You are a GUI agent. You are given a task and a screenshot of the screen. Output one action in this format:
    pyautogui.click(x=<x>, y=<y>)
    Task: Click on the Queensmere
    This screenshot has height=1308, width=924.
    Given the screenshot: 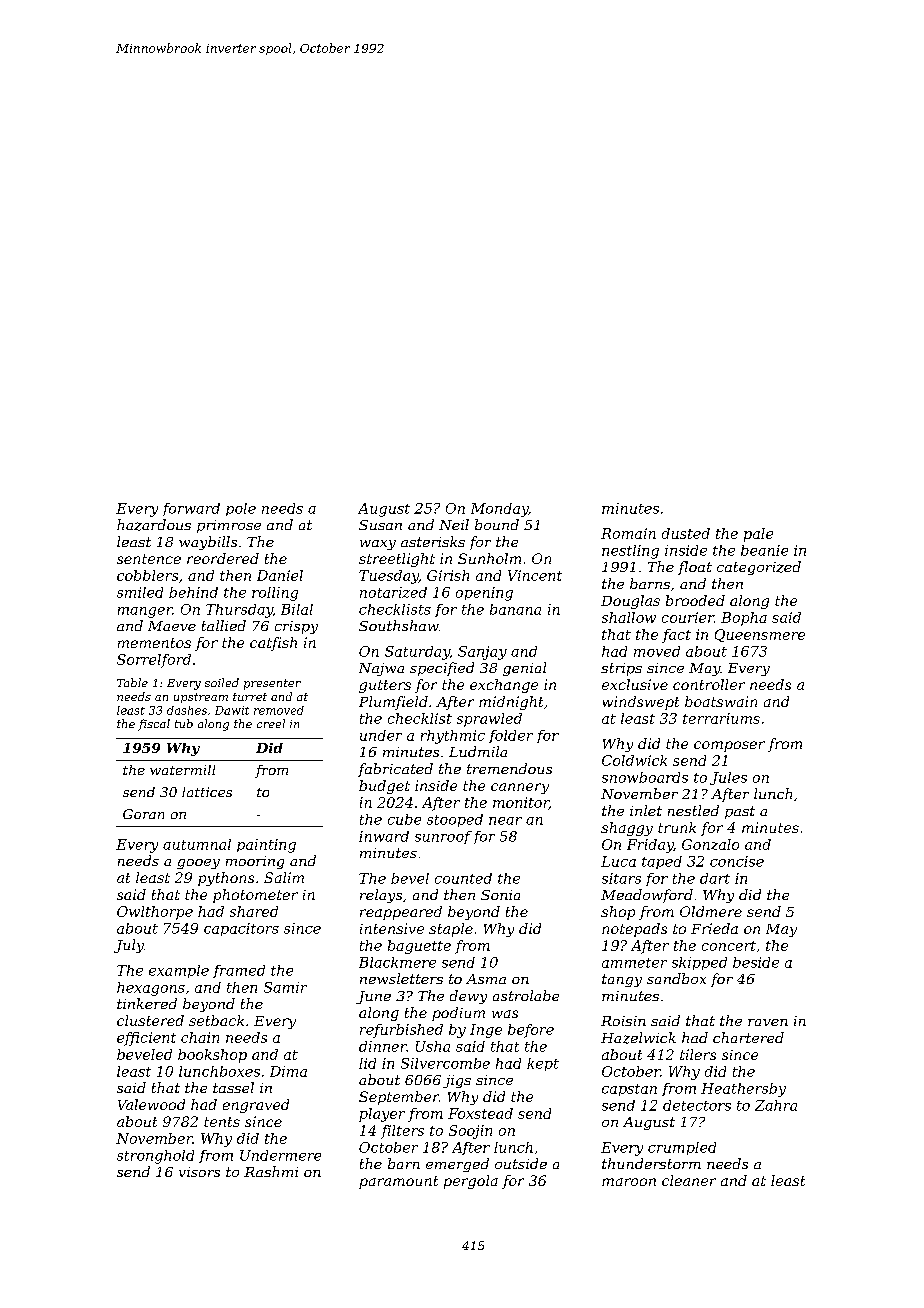 What is the action you would take?
    pyautogui.click(x=760, y=635)
